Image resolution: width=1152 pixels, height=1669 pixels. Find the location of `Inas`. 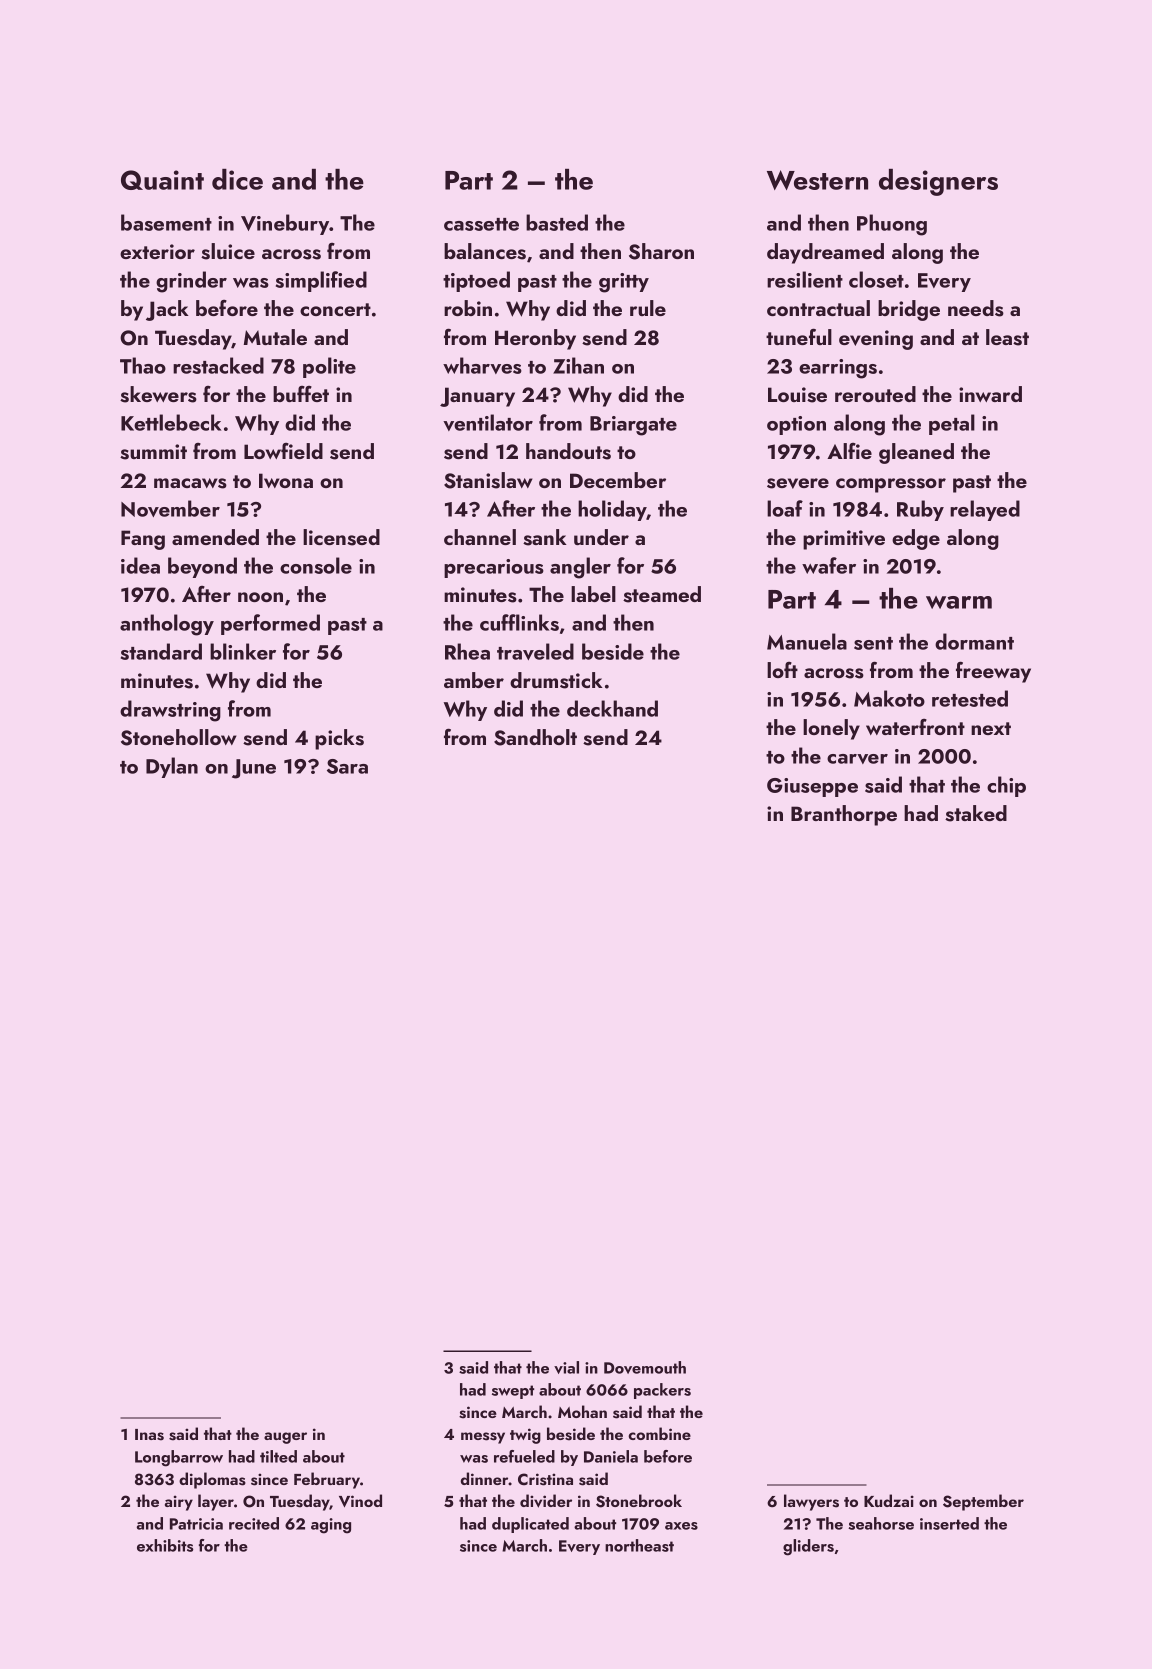

Inas is located at coordinates (149, 1435).
